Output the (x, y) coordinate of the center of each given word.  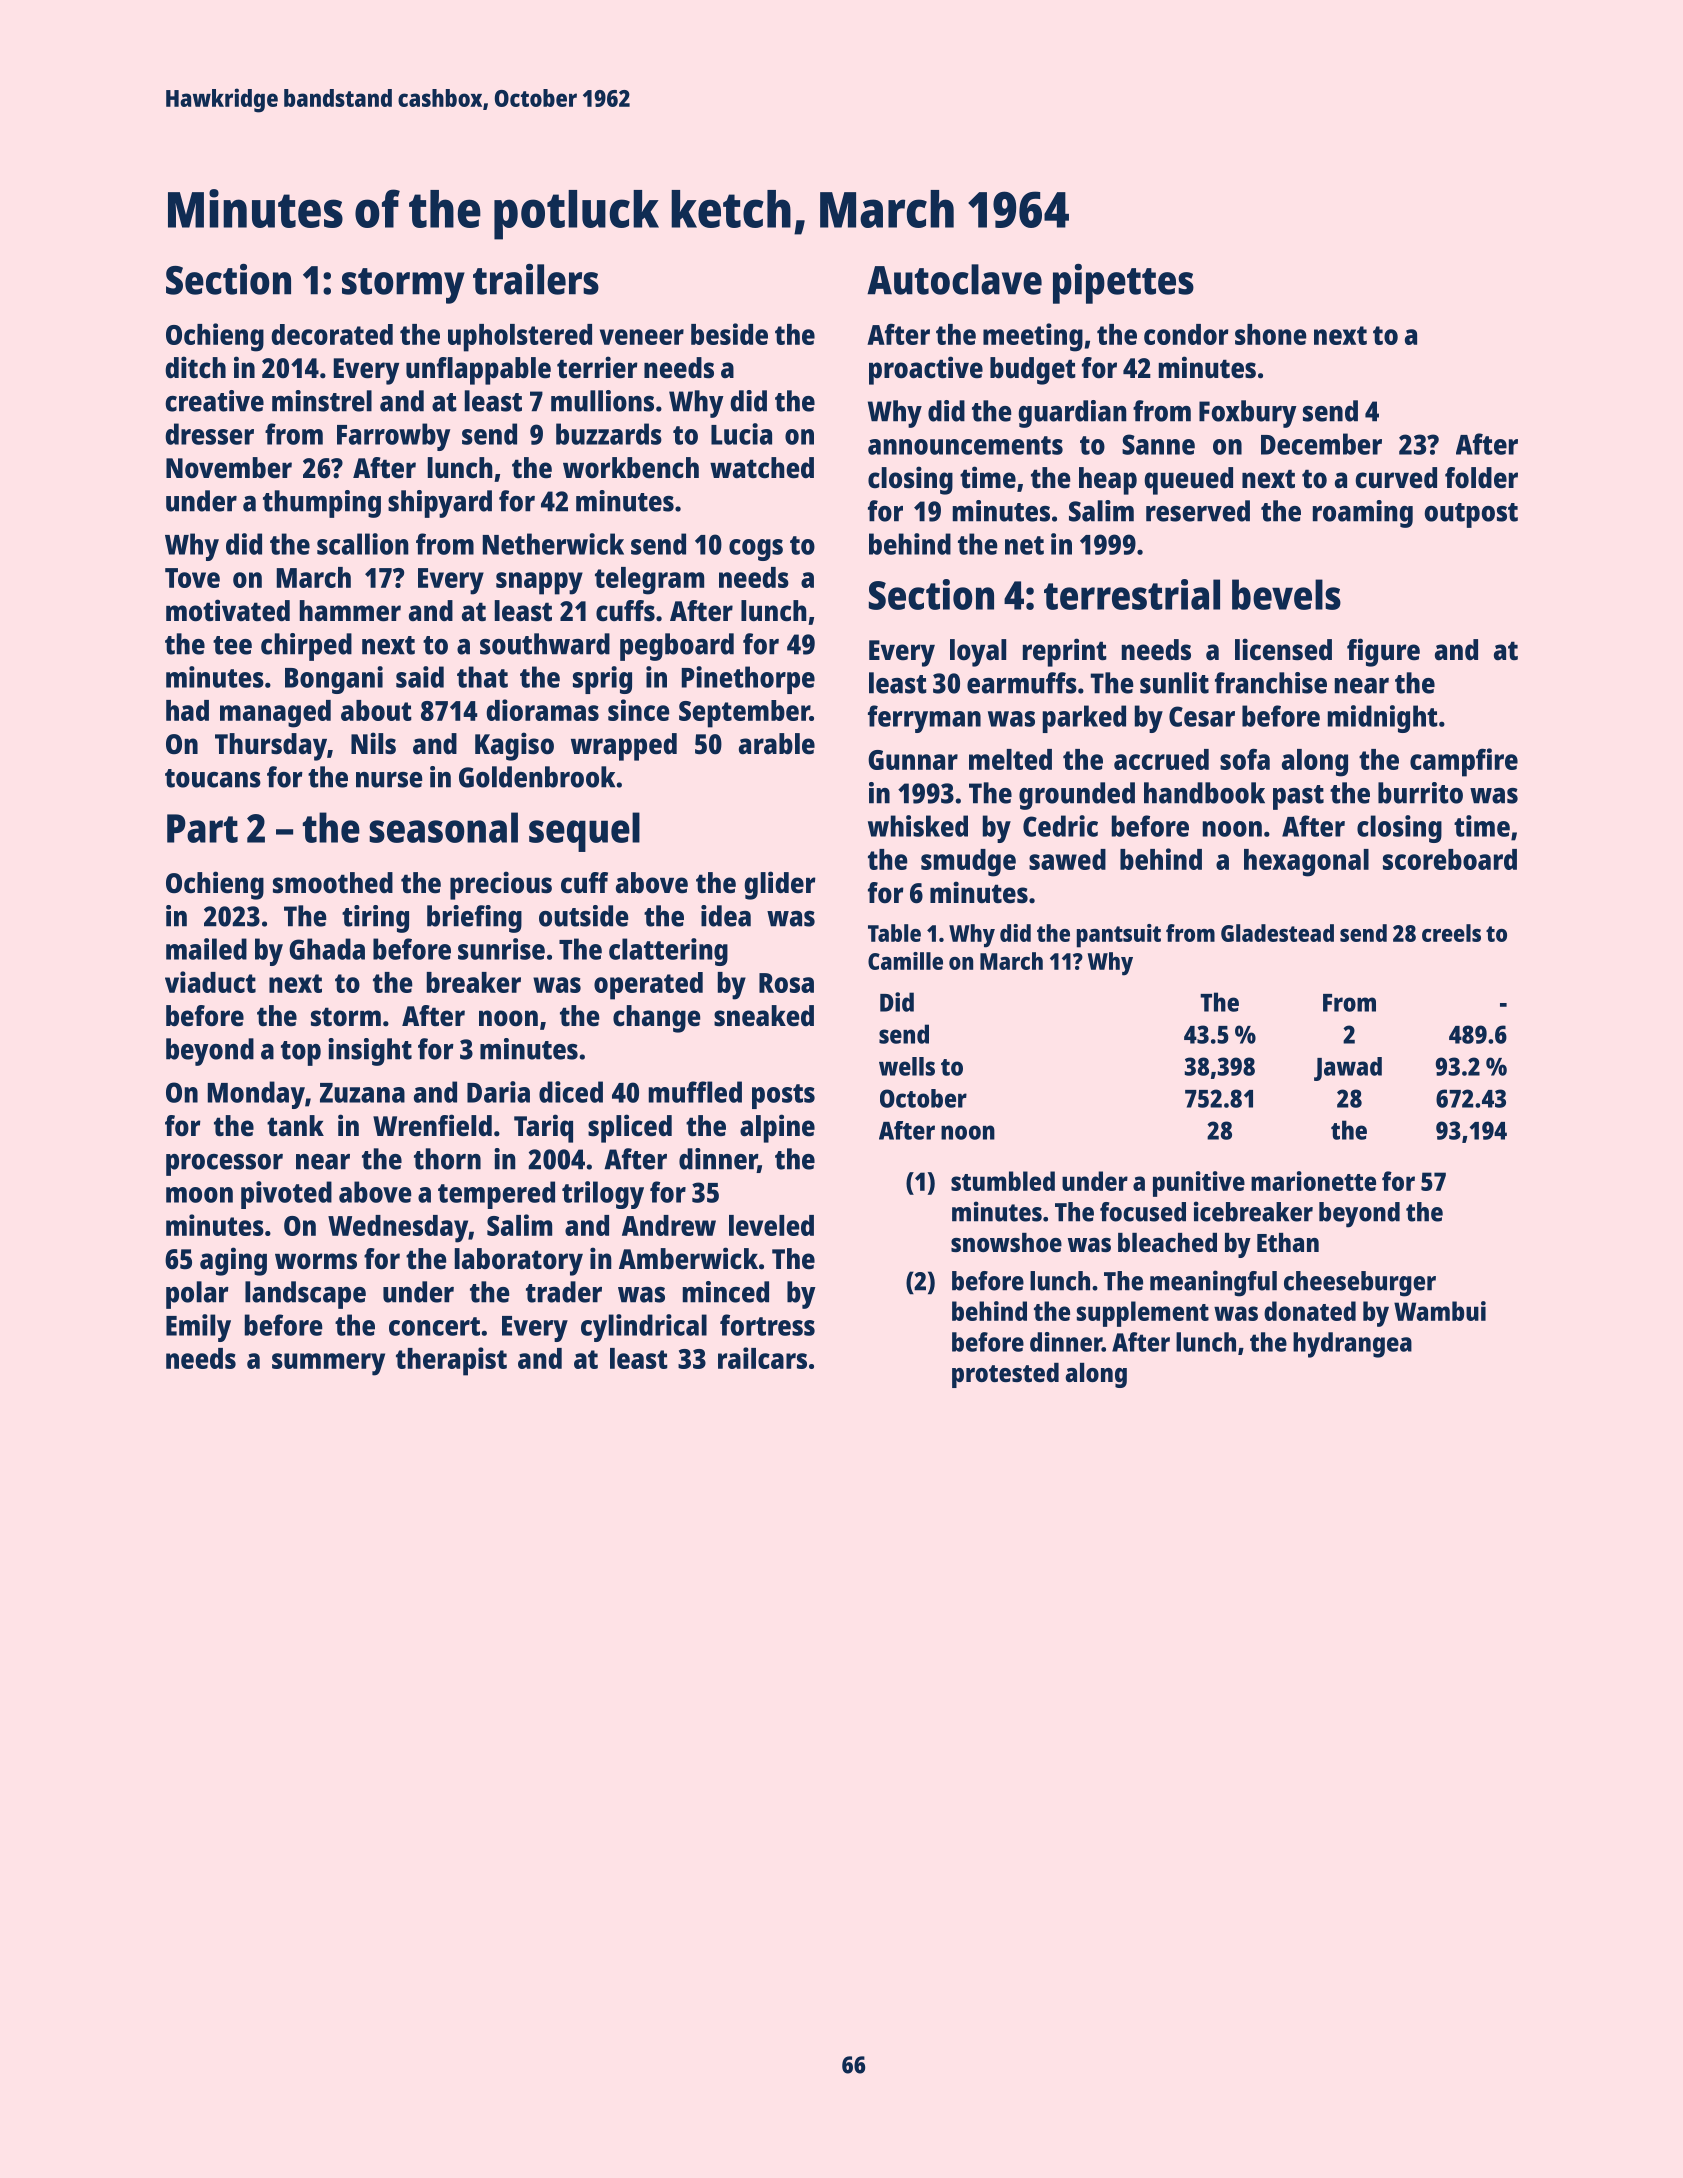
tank (295, 1126)
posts (783, 1096)
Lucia (741, 434)
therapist (451, 1361)
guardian (1072, 414)
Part (202, 828)
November (229, 468)
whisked (918, 826)
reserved (1198, 511)
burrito (1420, 793)
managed (275, 714)
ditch (195, 367)
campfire (1464, 762)
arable (777, 744)
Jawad (1348, 1069)
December (1321, 444)
